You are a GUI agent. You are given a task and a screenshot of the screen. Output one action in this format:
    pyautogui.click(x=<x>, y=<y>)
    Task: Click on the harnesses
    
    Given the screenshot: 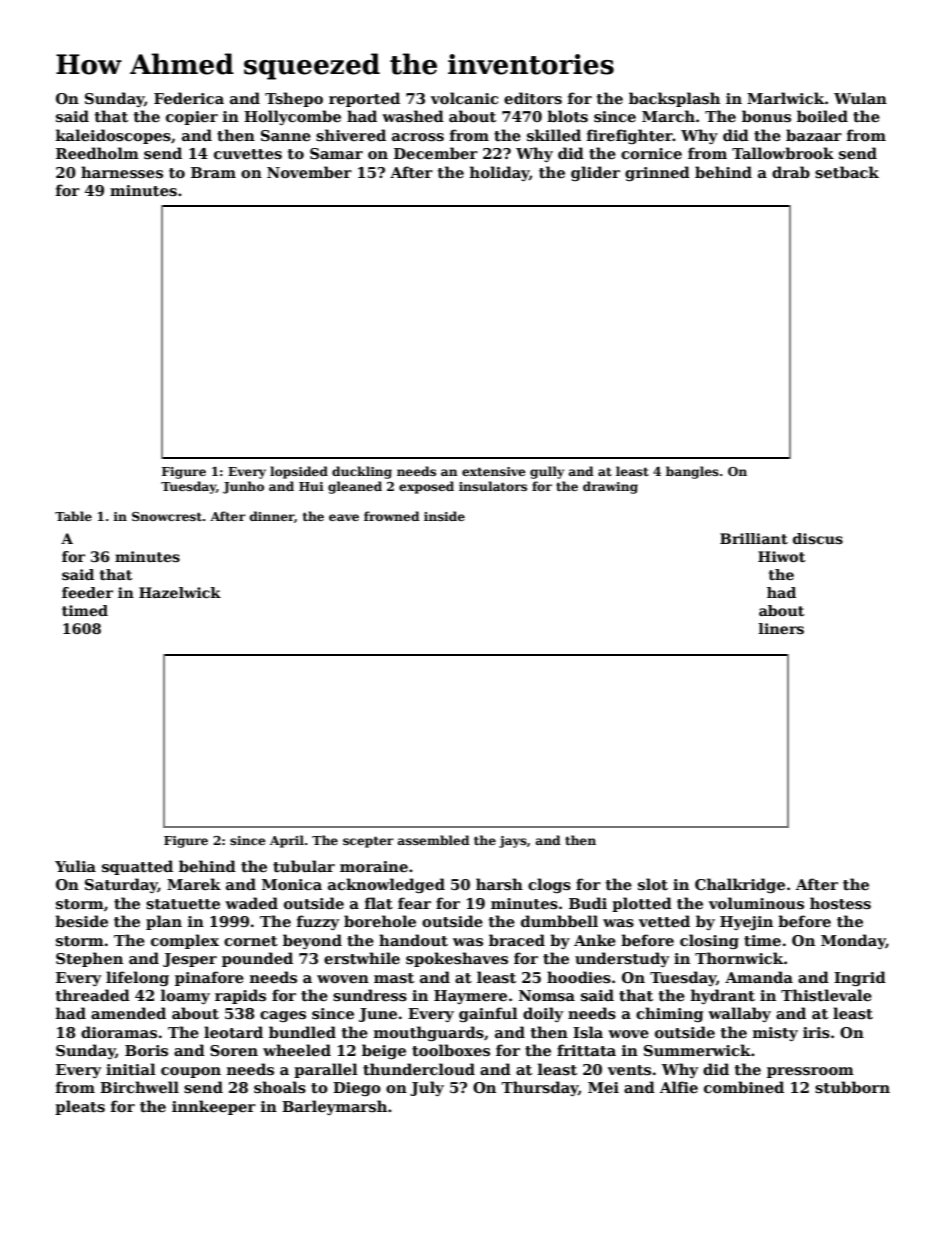 What is the action you would take?
    pyautogui.click(x=122, y=172)
